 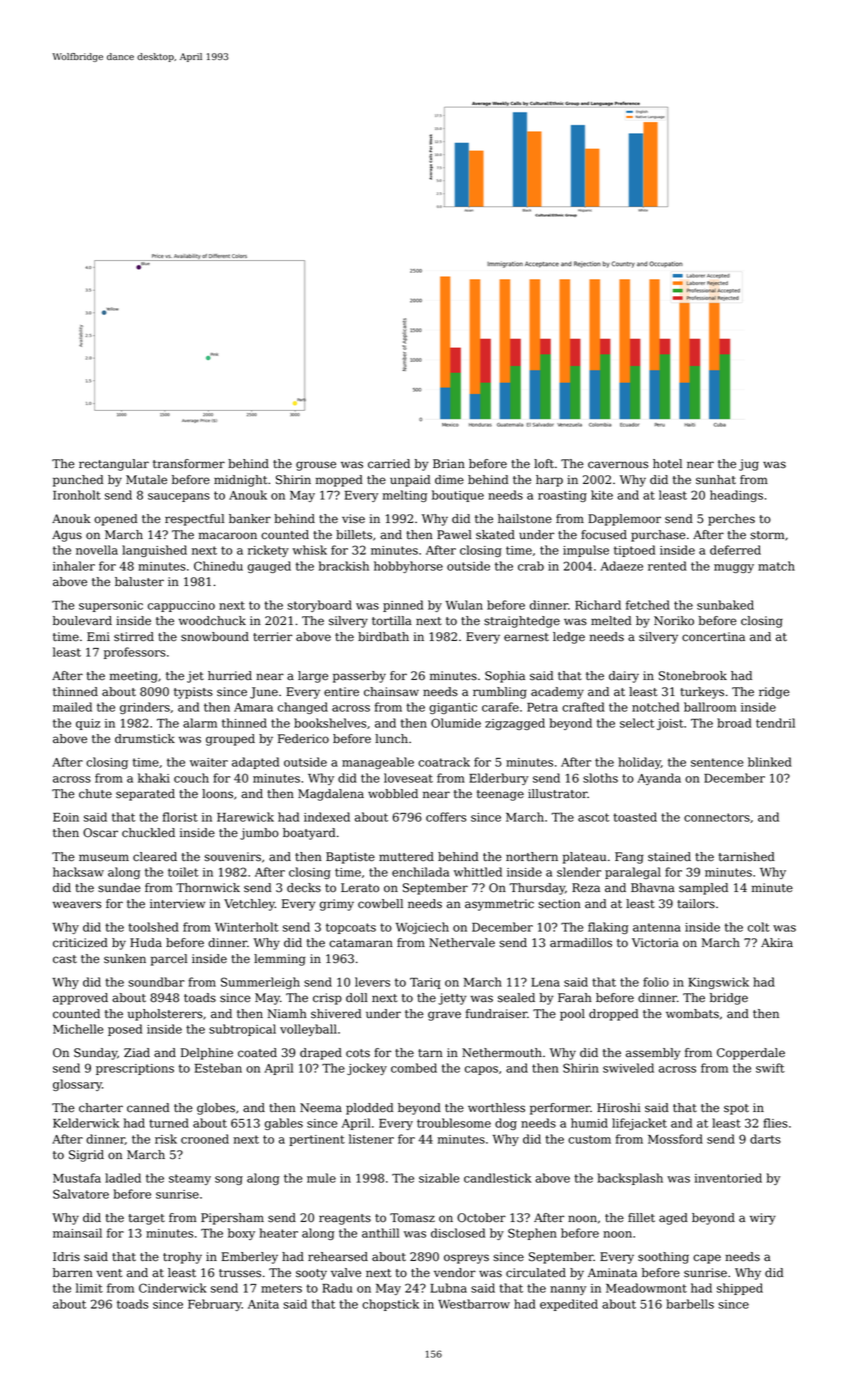 I want to click on hacksaw, so click(x=78, y=872).
